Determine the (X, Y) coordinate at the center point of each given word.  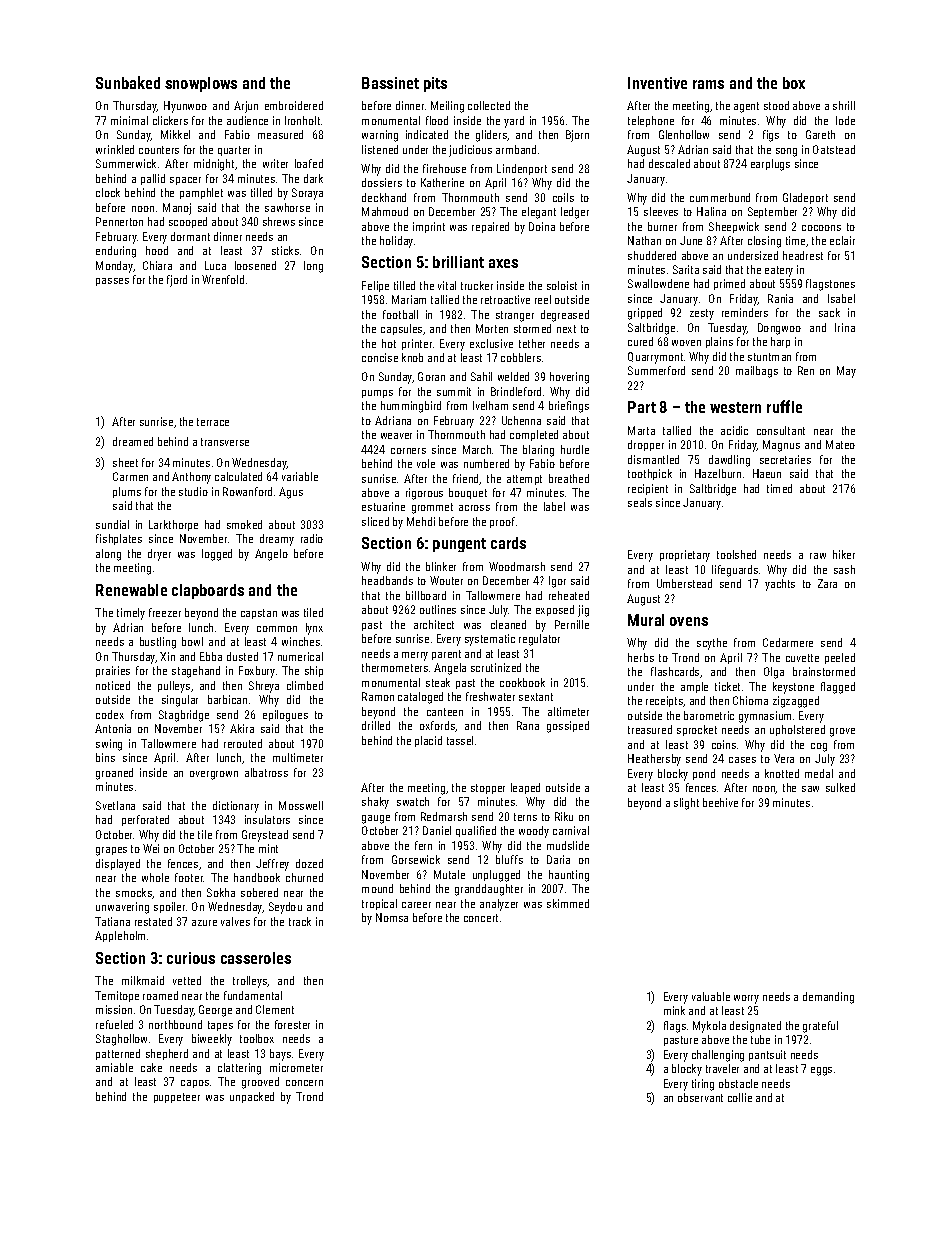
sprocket (697, 730)
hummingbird (411, 407)
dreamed (133, 441)
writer (275, 163)
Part (642, 407)
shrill (844, 105)
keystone (793, 688)
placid (428, 741)
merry (415, 656)
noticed (113, 685)
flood (437, 120)
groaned (114, 774)
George (215, 1011)
